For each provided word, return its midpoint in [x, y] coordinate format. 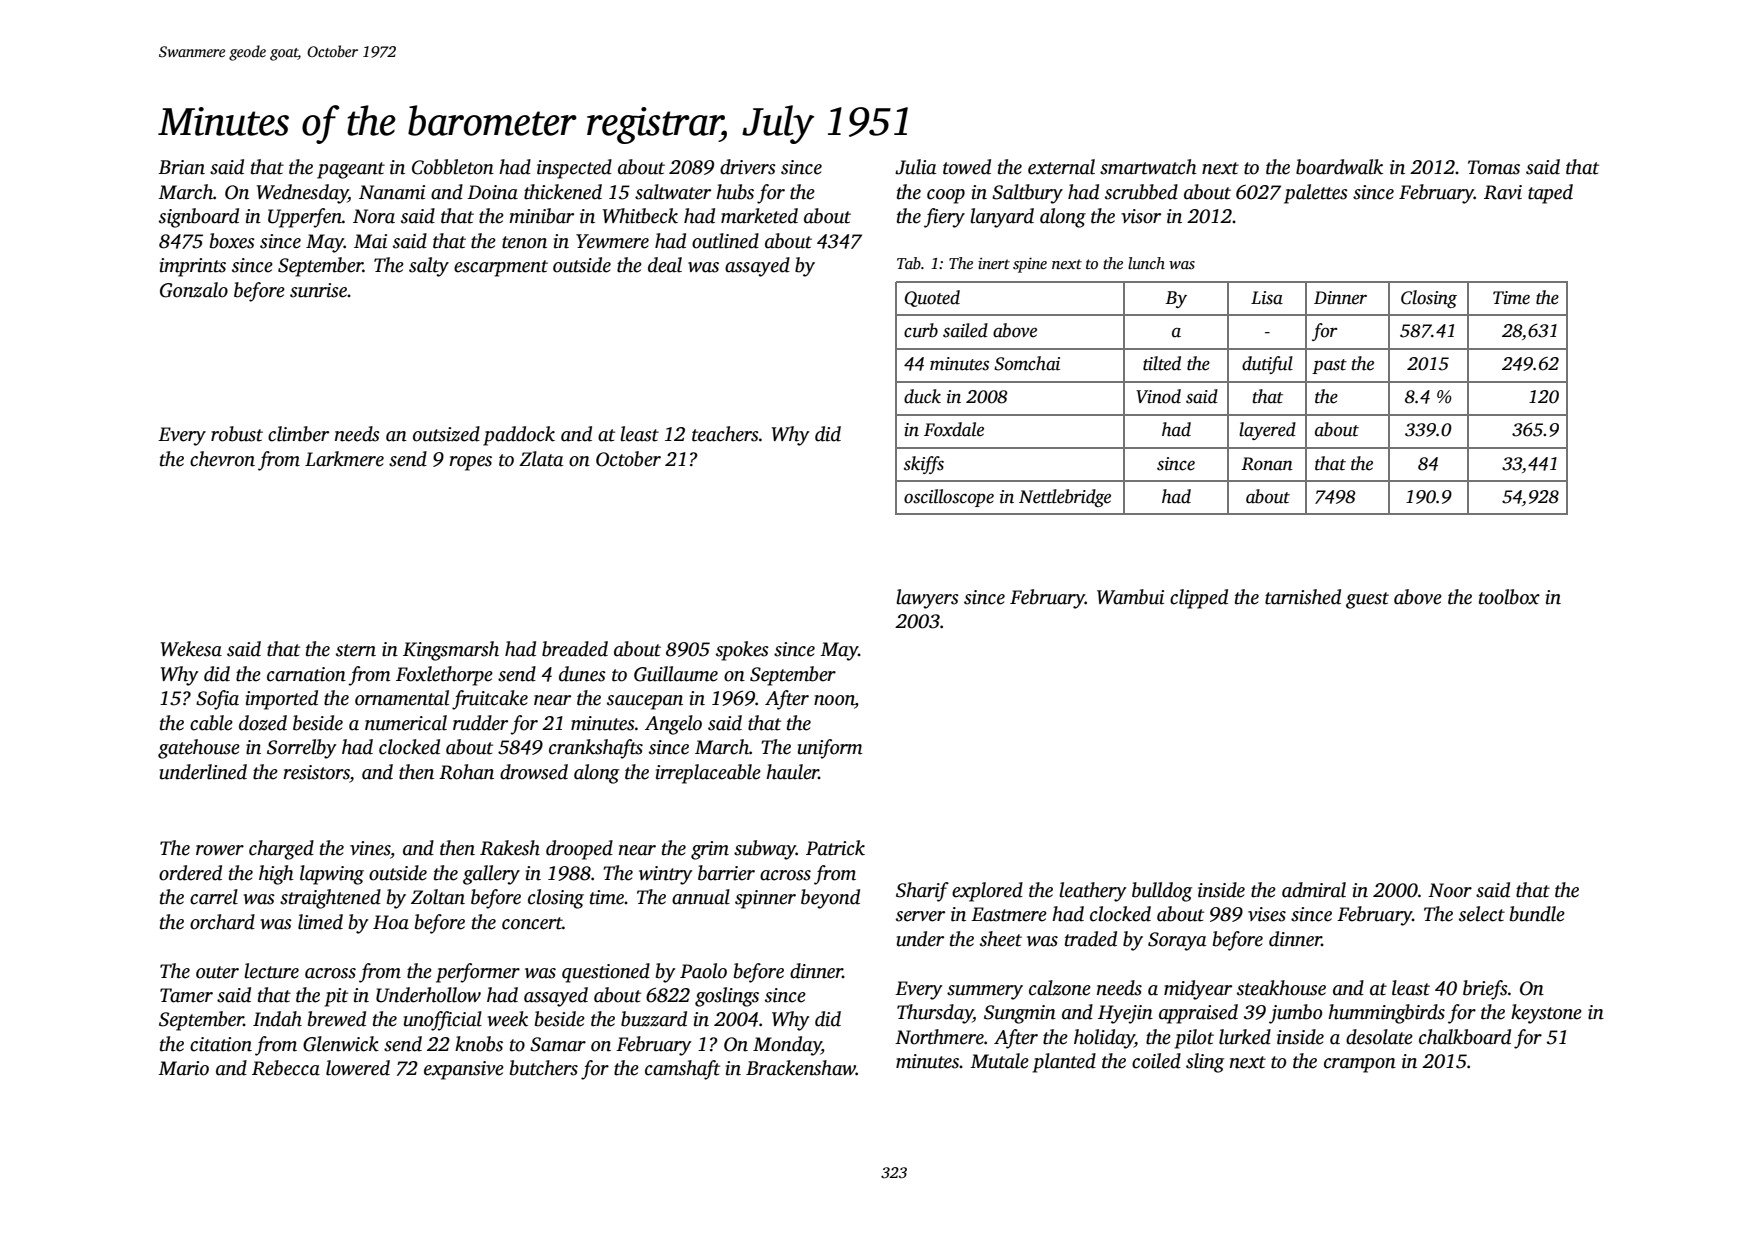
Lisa [1267, 298]
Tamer [186, 995]
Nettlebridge [1065, 498]
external [1061, 167]
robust [237, 434]
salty [429, 267]
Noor [1450, 890]
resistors [316, 772]
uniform [830, 749]
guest [1367, 600]
